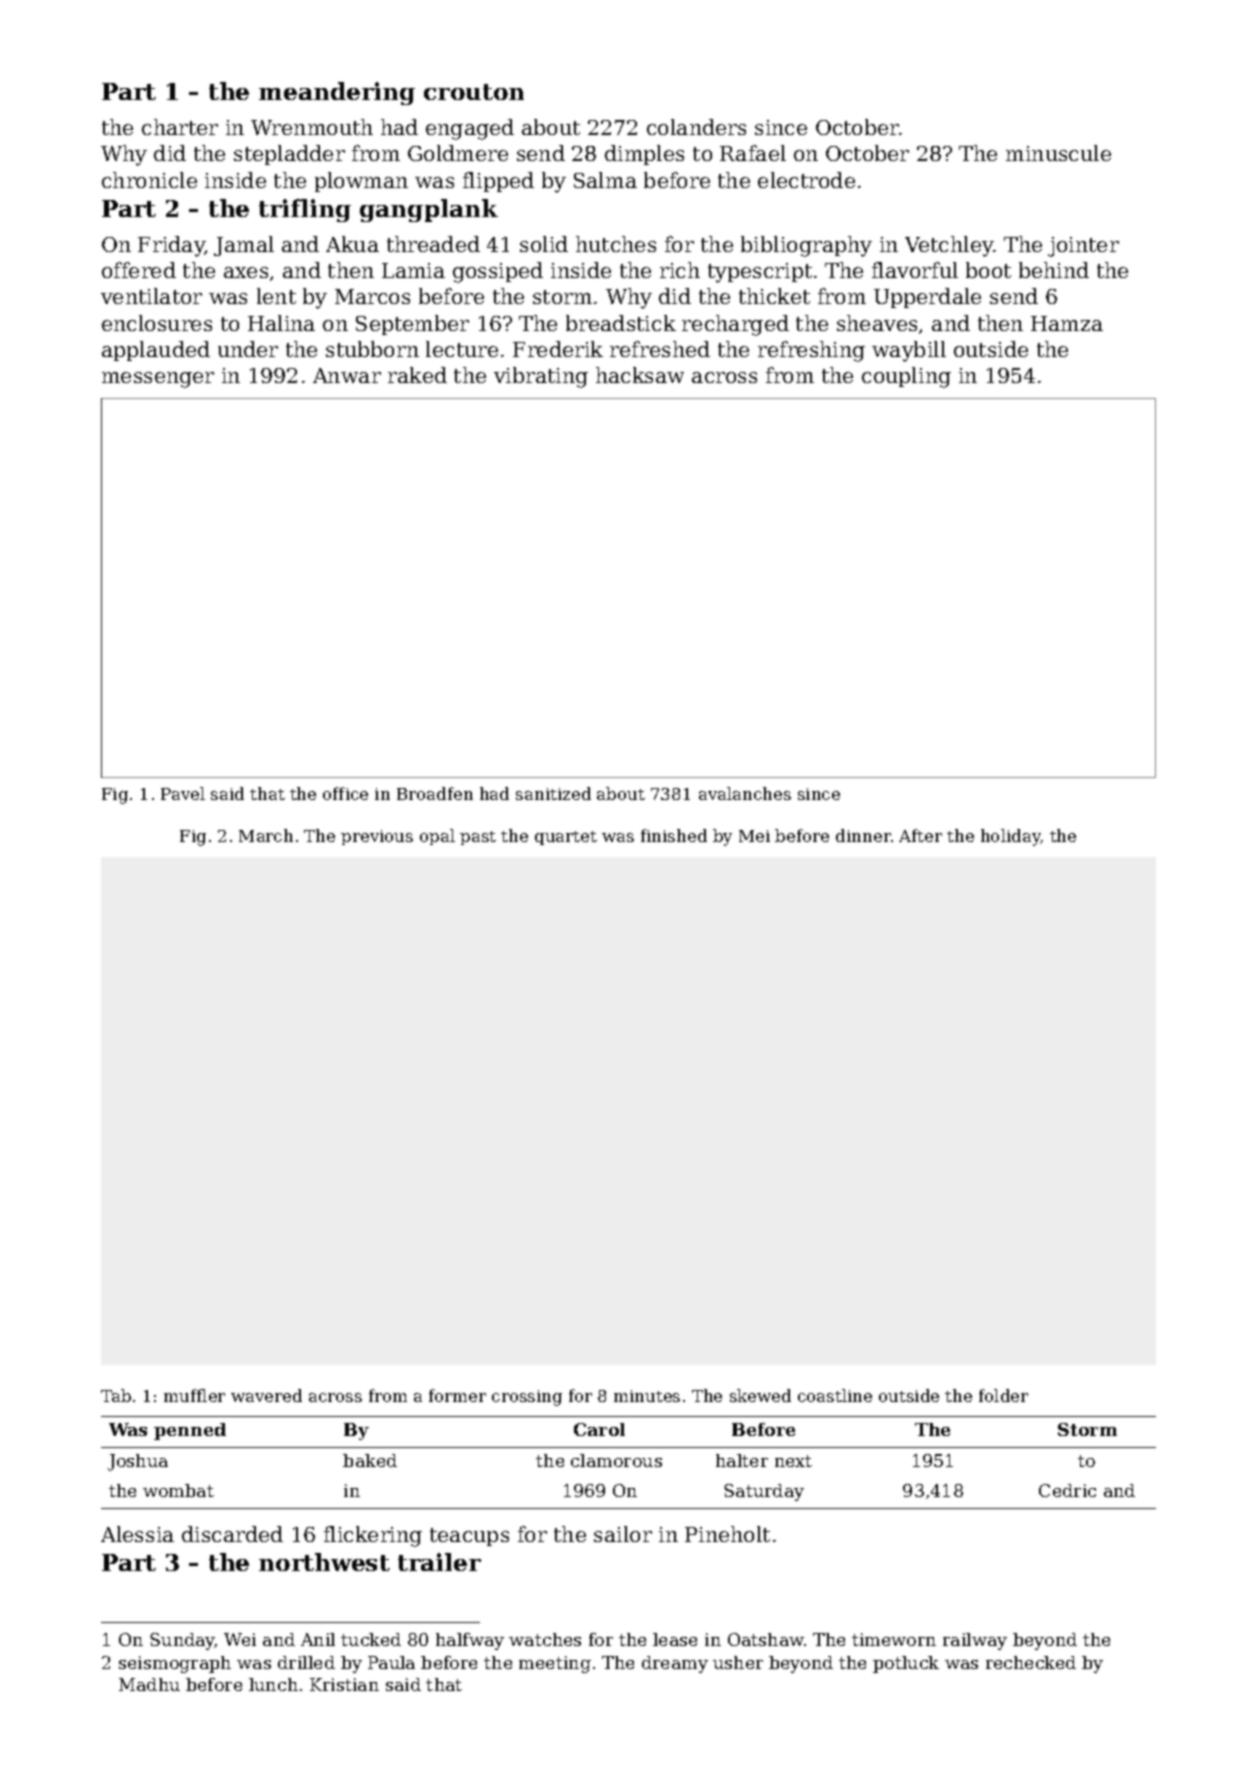 This page has width=1257, height=1777. Describe the element at coordinates (158, 380) in the page. I see `messenger` at that location.
